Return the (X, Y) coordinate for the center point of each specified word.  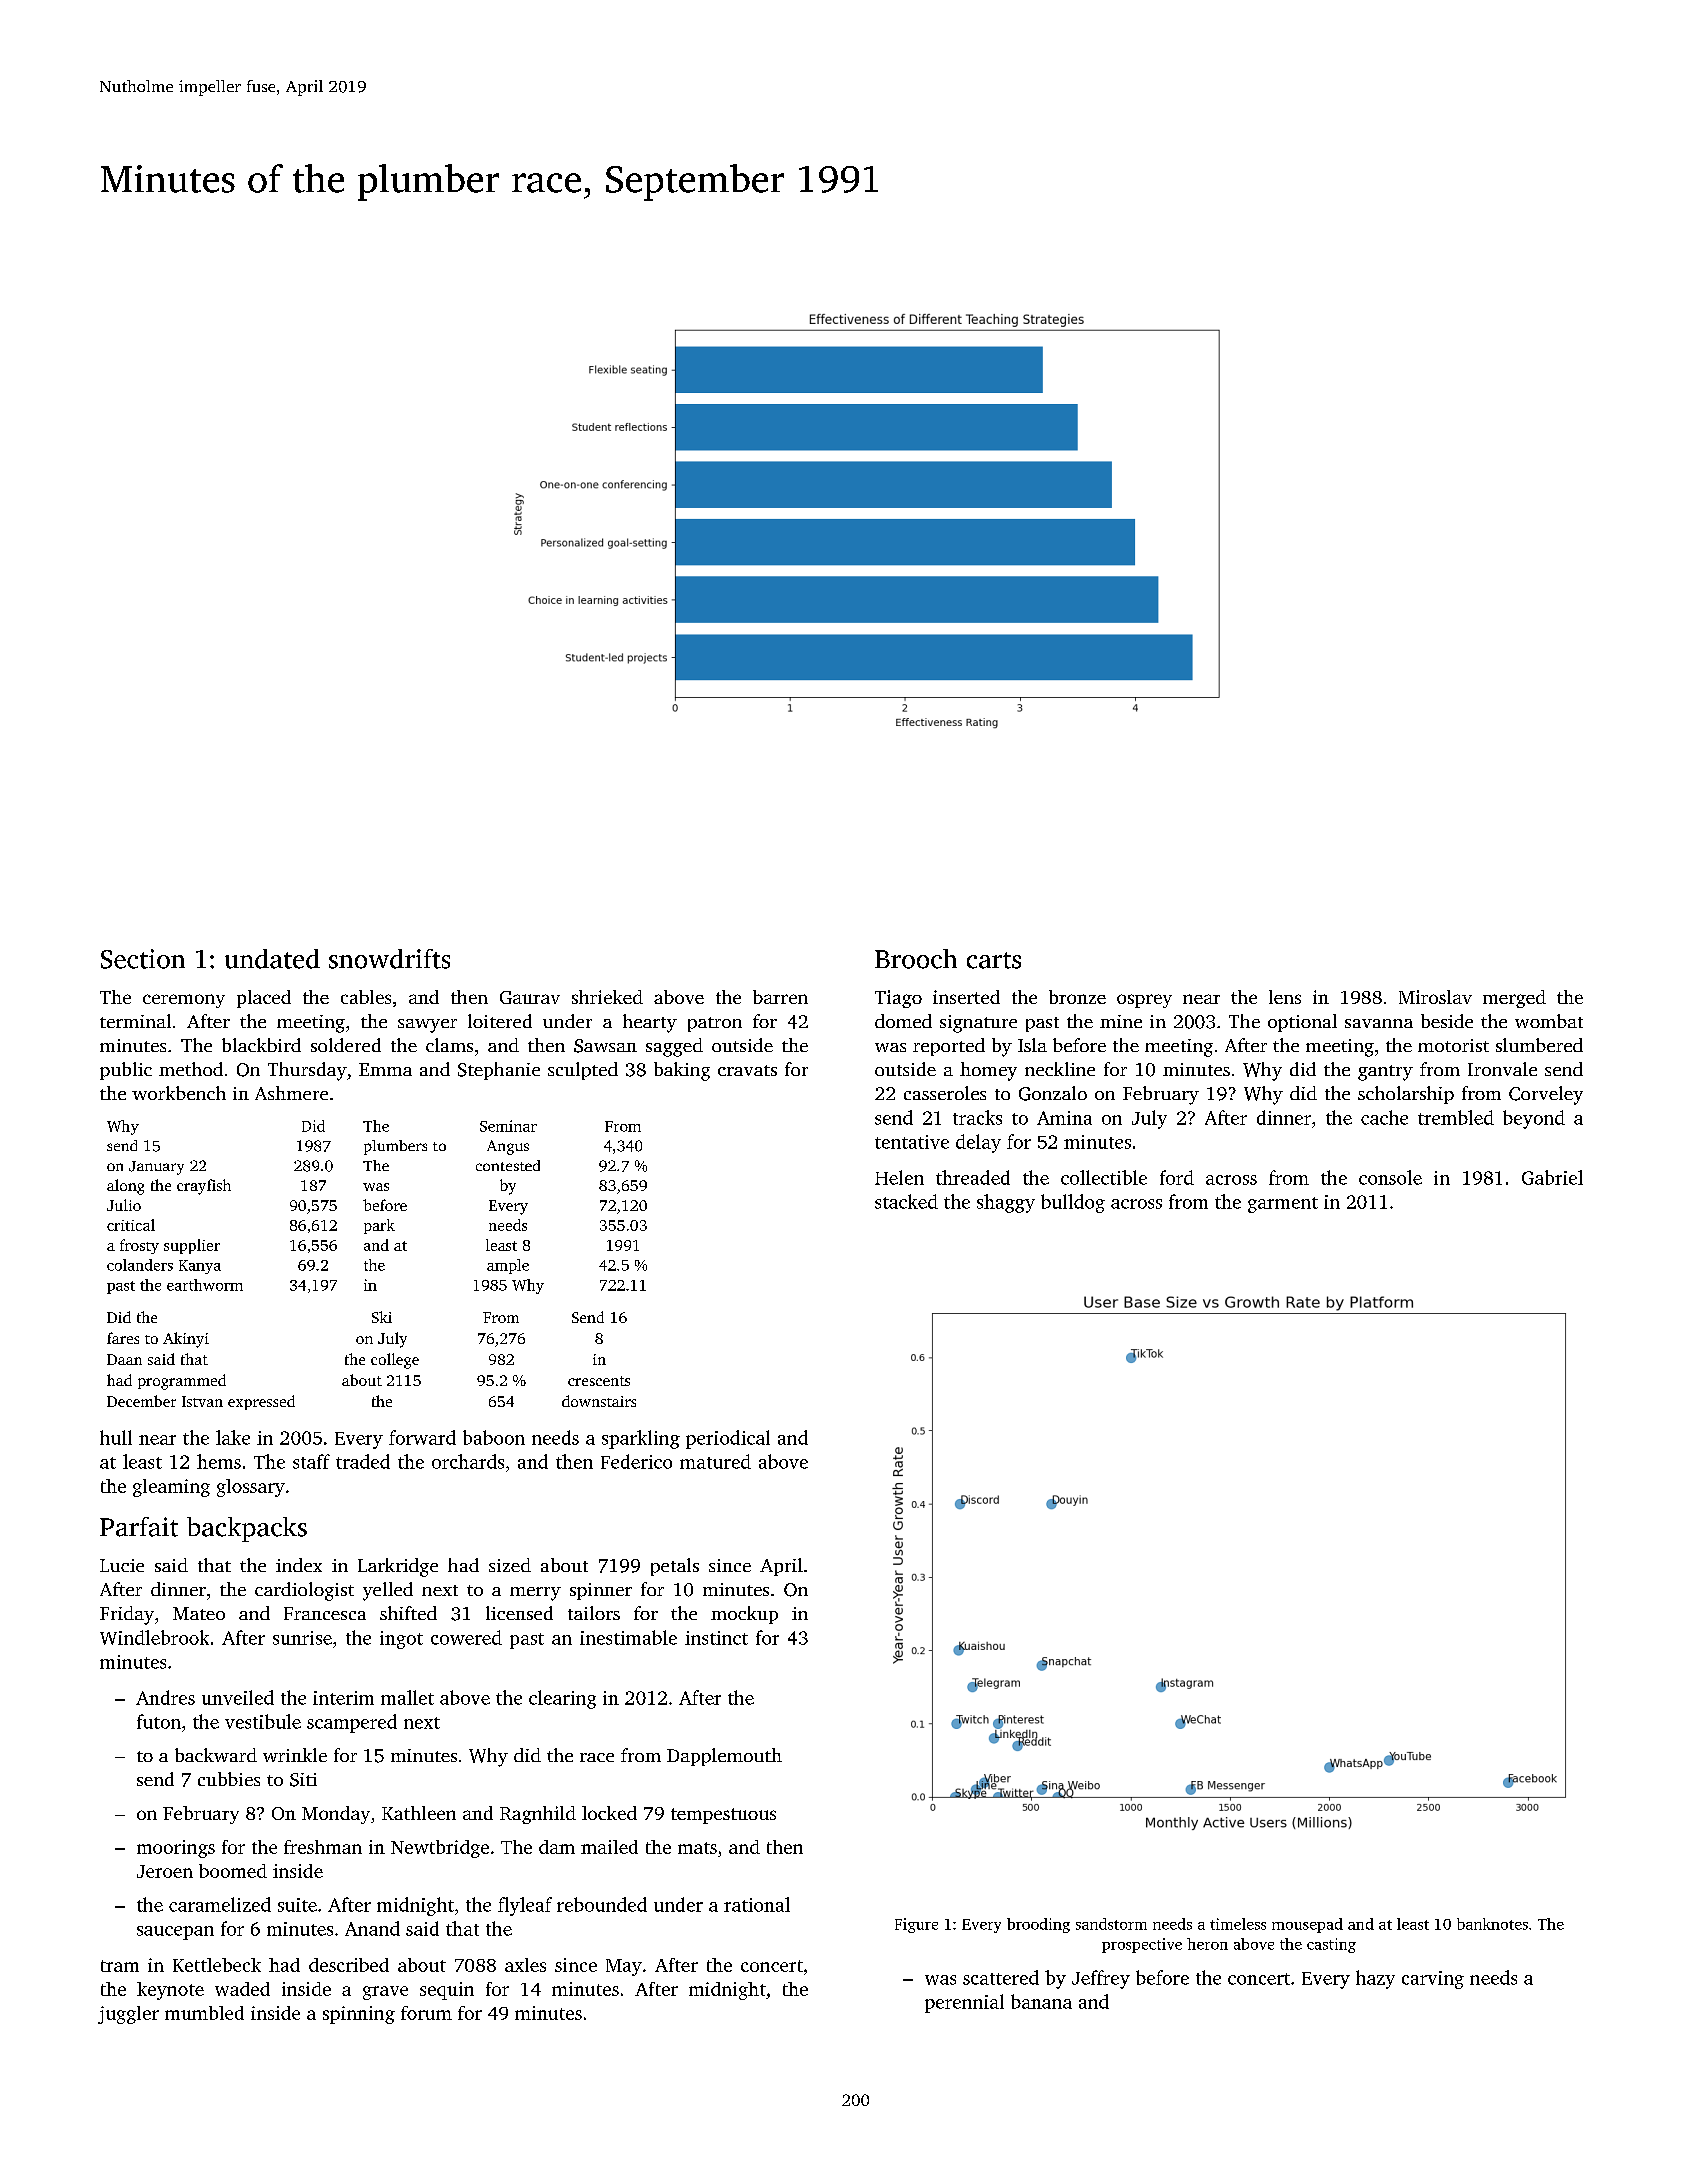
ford (1177, 1177)
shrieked (607, 997)
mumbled (204, 2013)
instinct (716, 1638)
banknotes (1492, 1924)
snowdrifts (389, 959)
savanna (1379, 1023)
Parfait (139, 1527)
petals (675, 1567)
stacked (906, 1201)
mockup (744, 1615)
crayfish (204, 1187)
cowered (466, 1637)
